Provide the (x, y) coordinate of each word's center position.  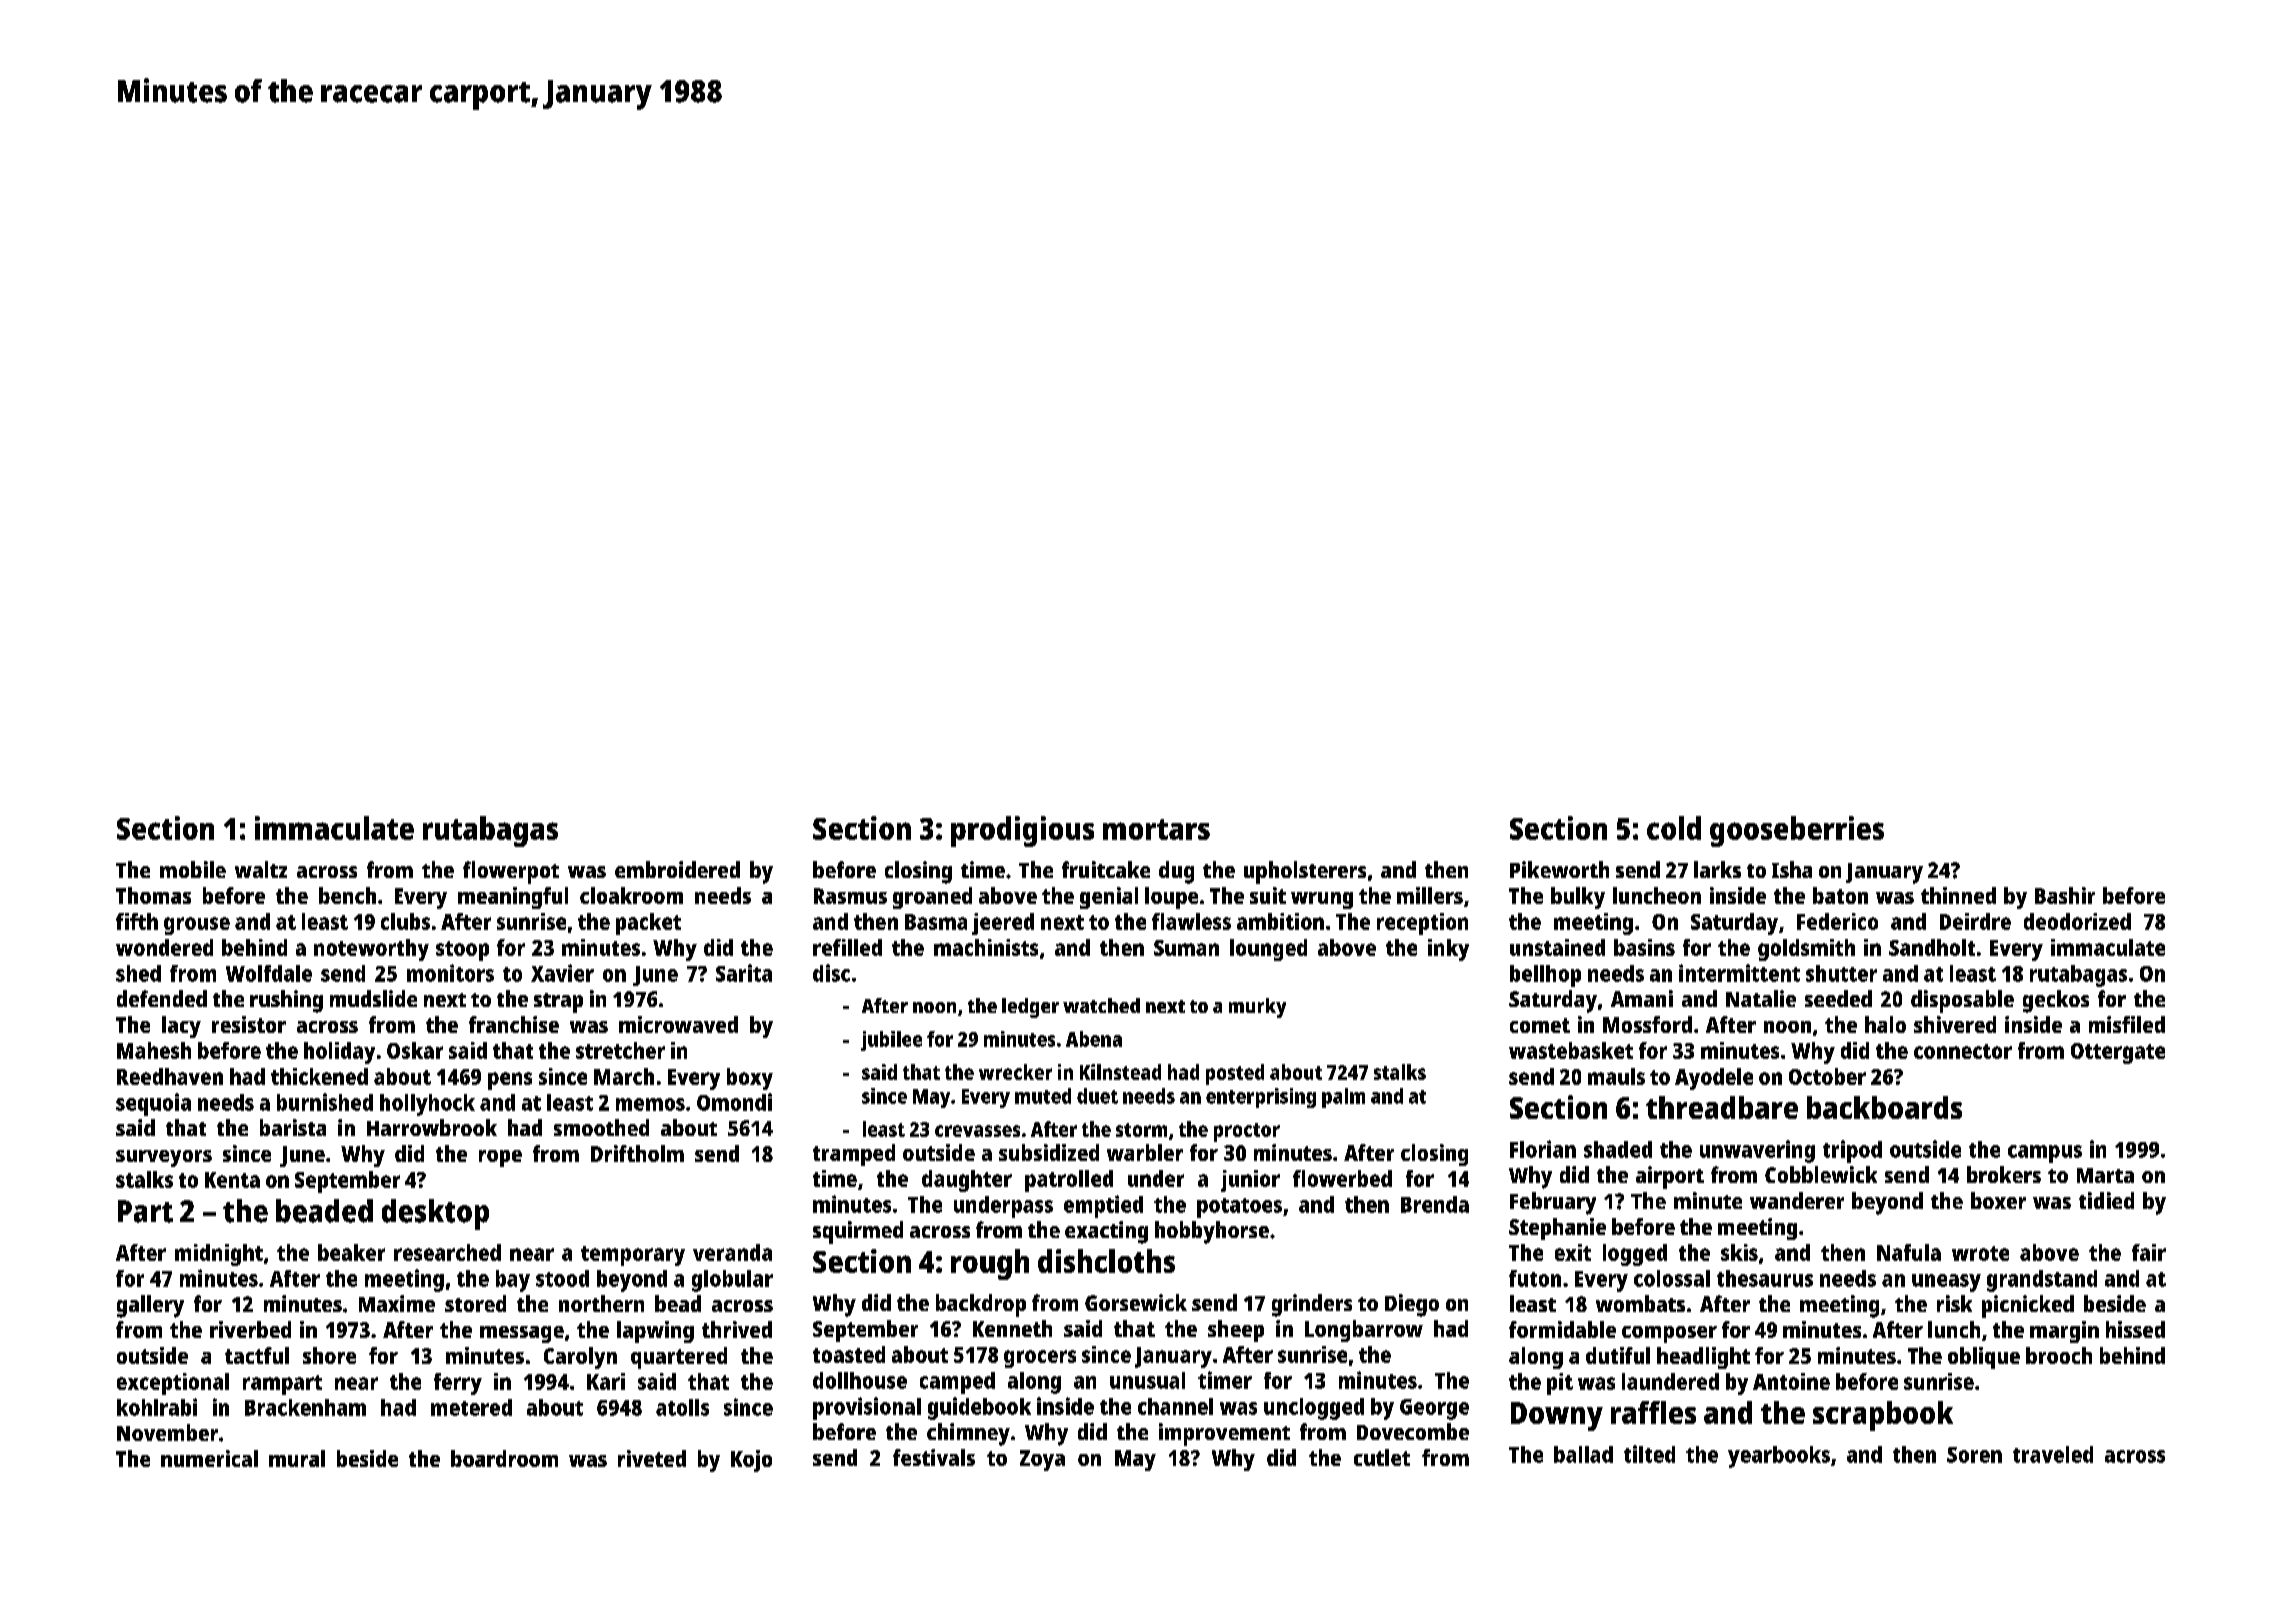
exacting (1106, 1232)
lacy (181, 1027)
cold (1674, 828)
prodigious (1022, 831)
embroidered (677, 869)
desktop (435, 1214)
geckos (2056, 1001)
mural (297, 1458)
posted (1235, 1074)
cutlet (1382, 1457)
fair (2149, 1252)
